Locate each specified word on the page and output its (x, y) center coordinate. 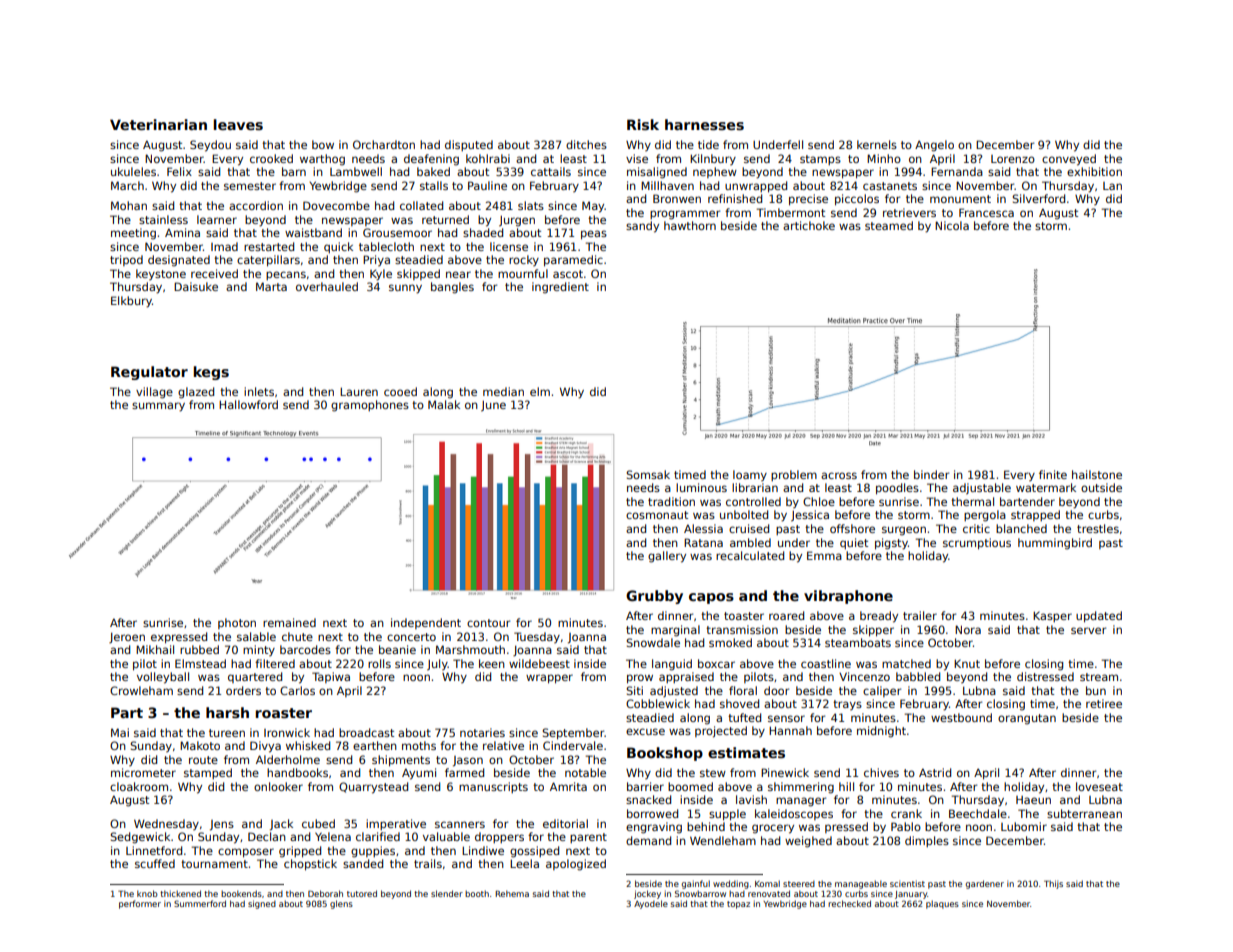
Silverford (1038, 198)
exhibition (1094, 171)
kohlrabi (488, 158)
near (458, 274)
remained (289, 622)
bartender (1027, 501)
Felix (179, 171)
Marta (271, 286)
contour (488, 623)
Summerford (200, 903)
